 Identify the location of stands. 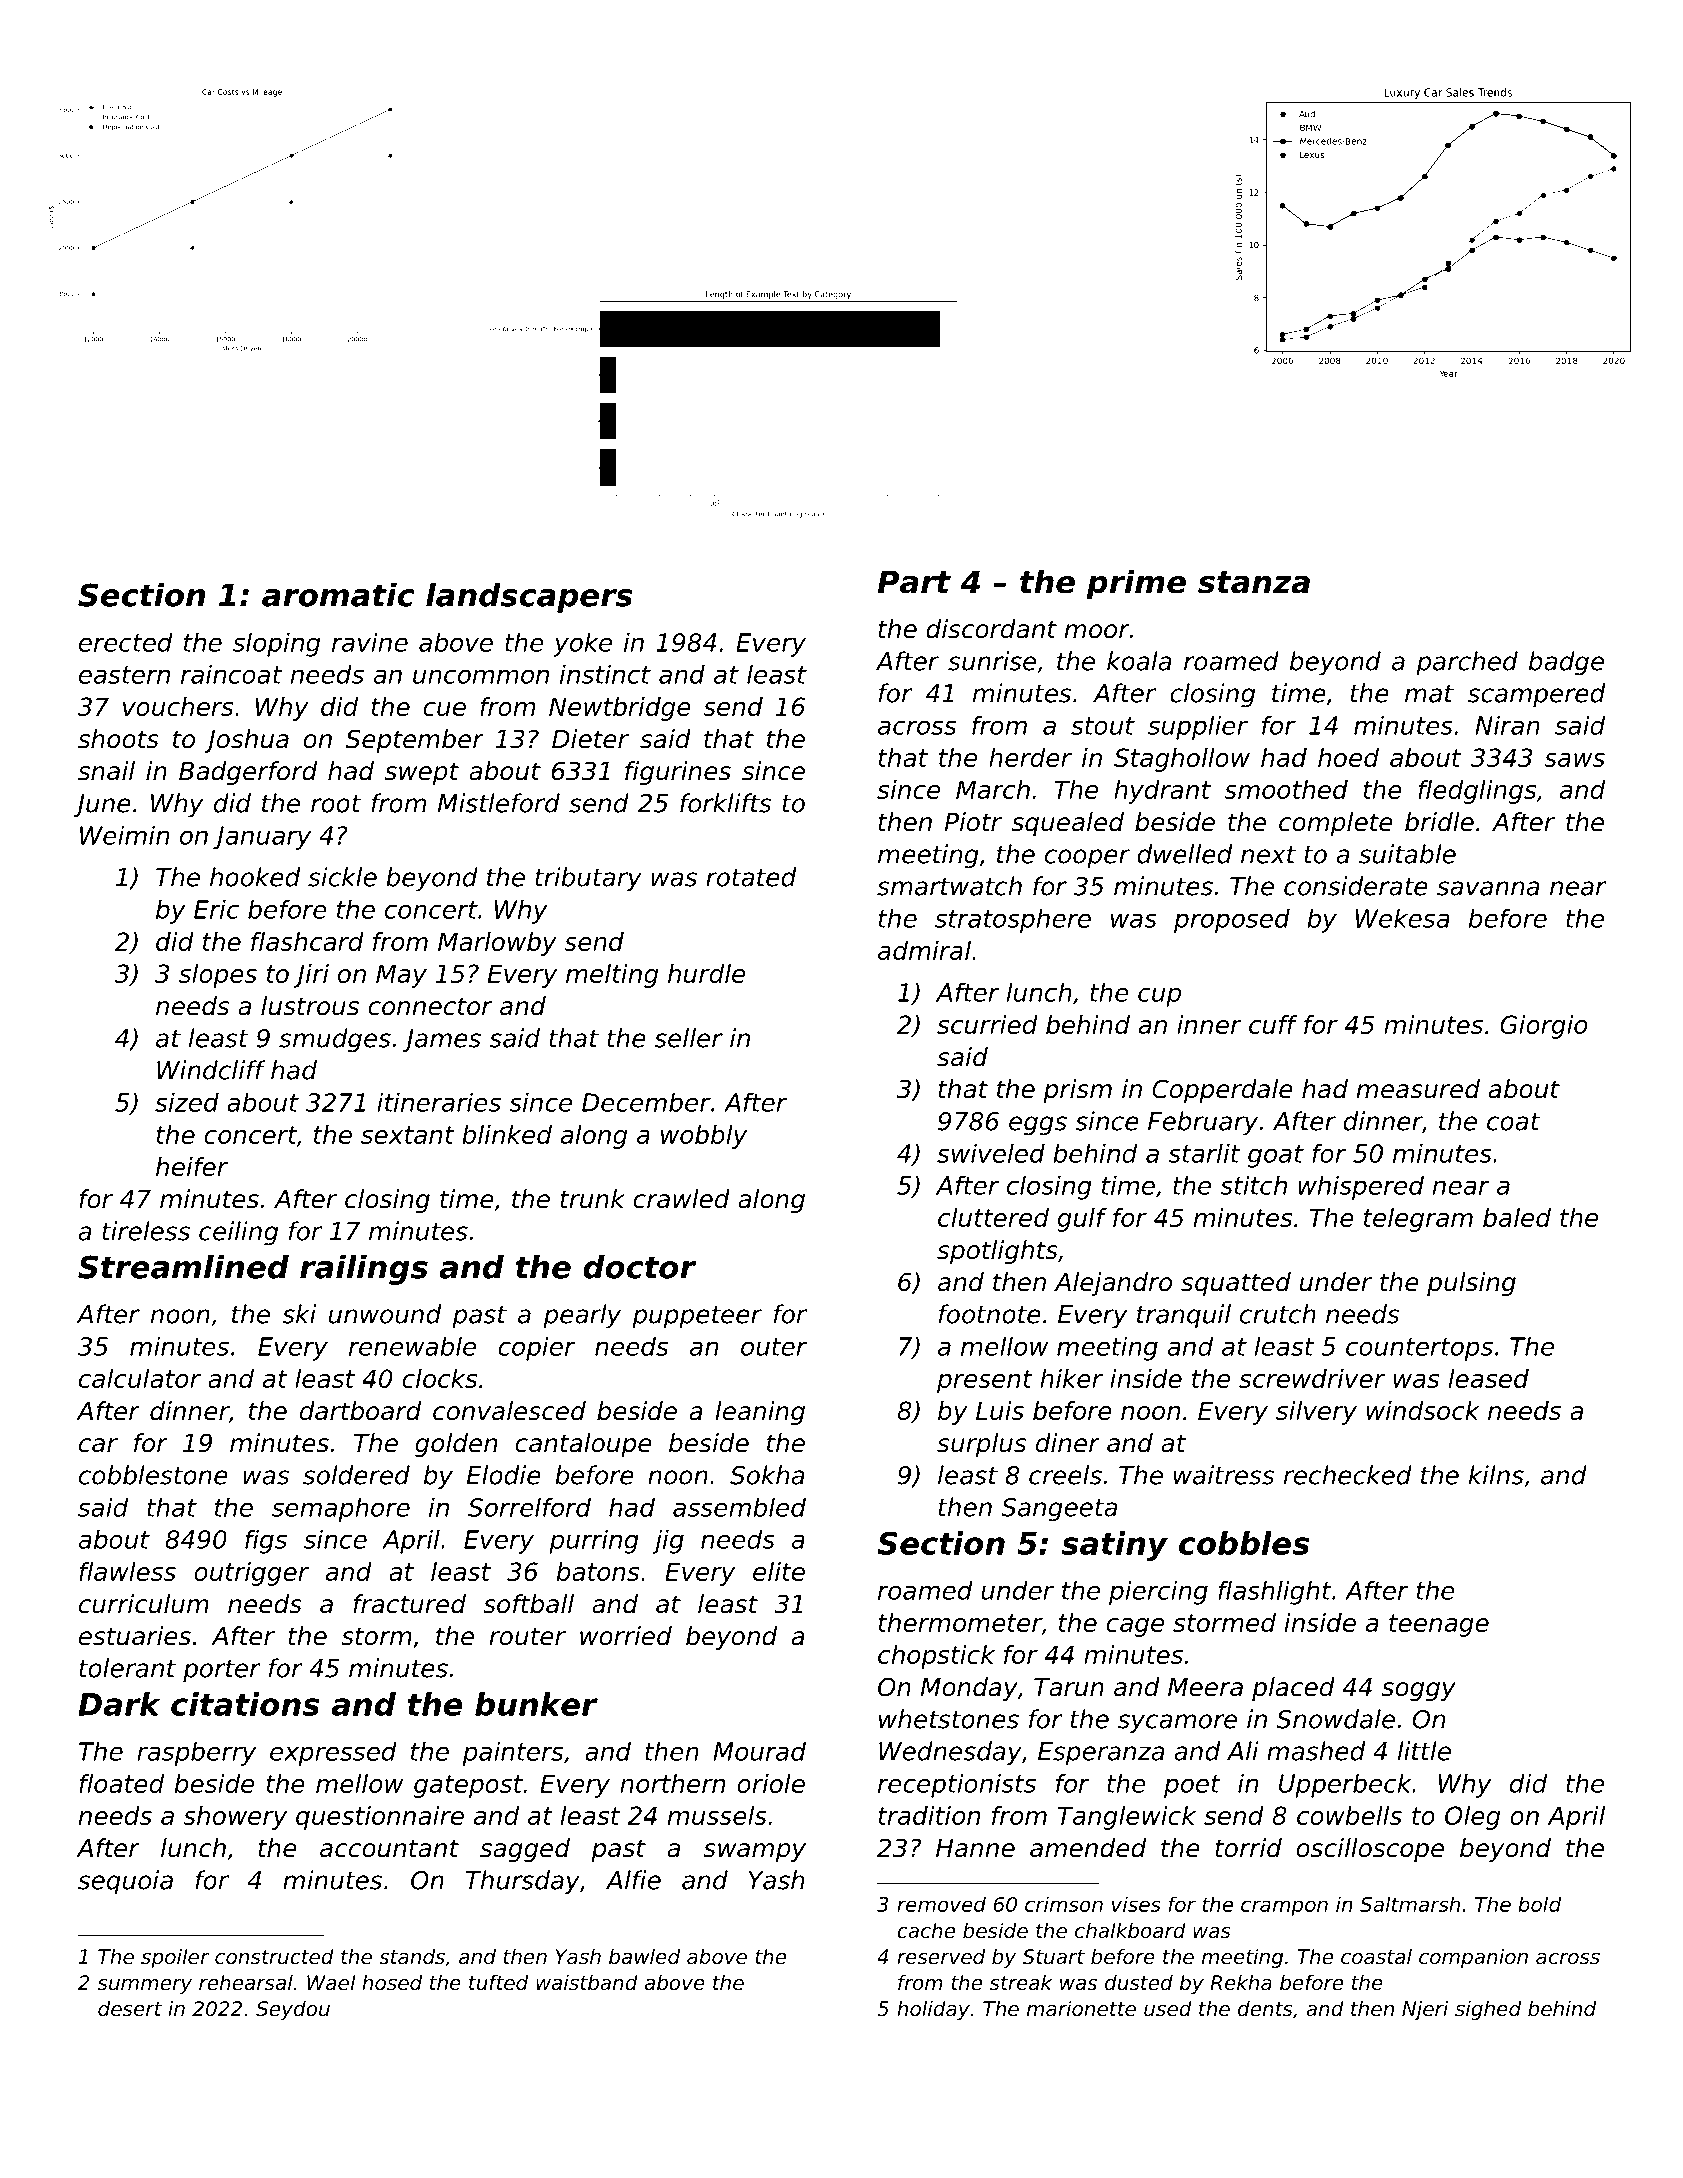
(412, 1957).
